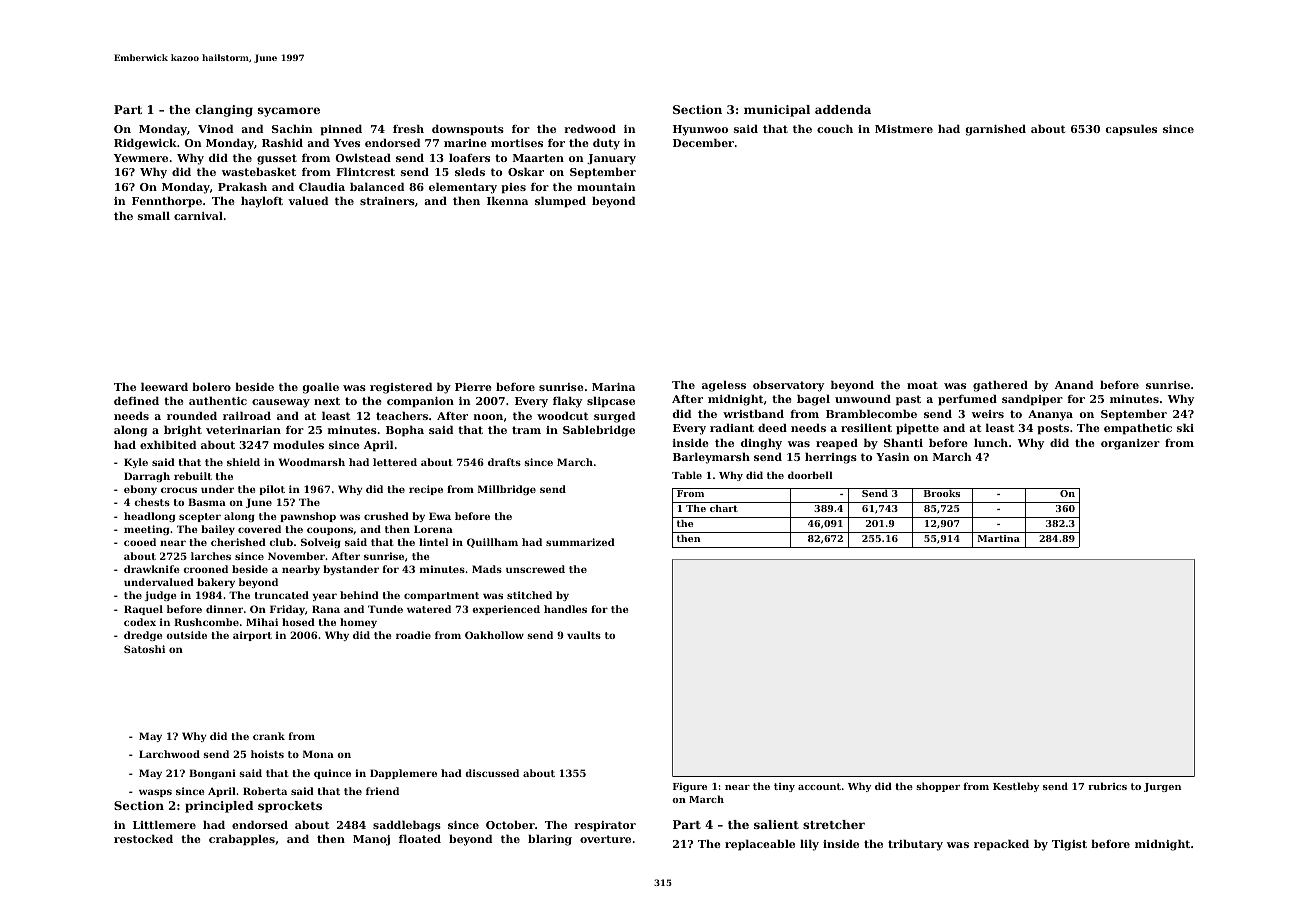 The width and height of the screenshot is (1308, 924). I want to click on Bopha, so click(405, 431).
